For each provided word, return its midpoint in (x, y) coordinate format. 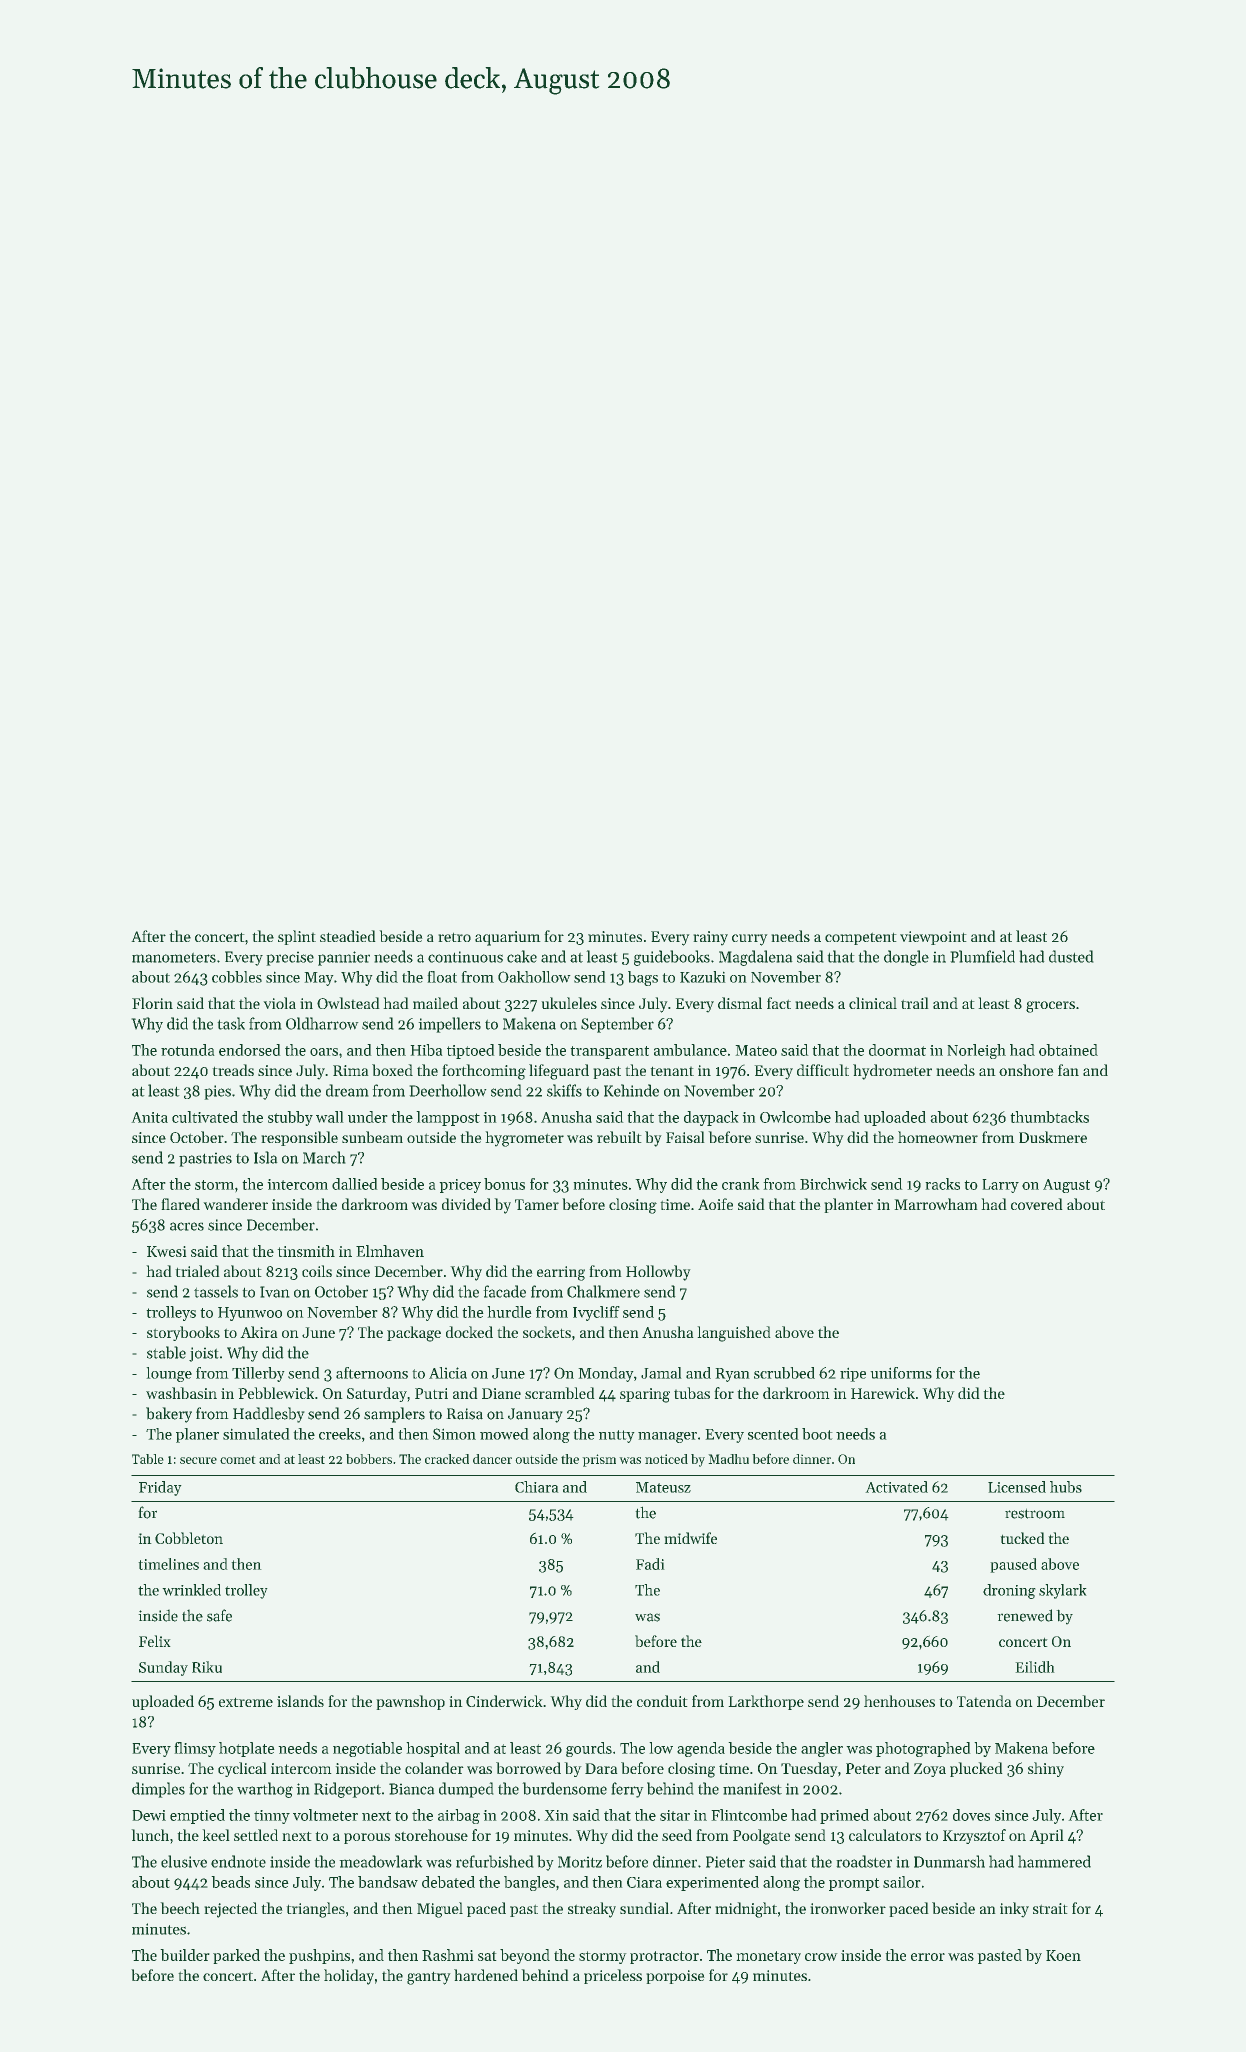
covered (1036, 1204)
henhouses (899, 1701)
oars (324, 1052)
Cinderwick (504, 1701)
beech (180, 1908)
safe (219, 1615)
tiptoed (470, 1051)
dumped (466, 1790)
